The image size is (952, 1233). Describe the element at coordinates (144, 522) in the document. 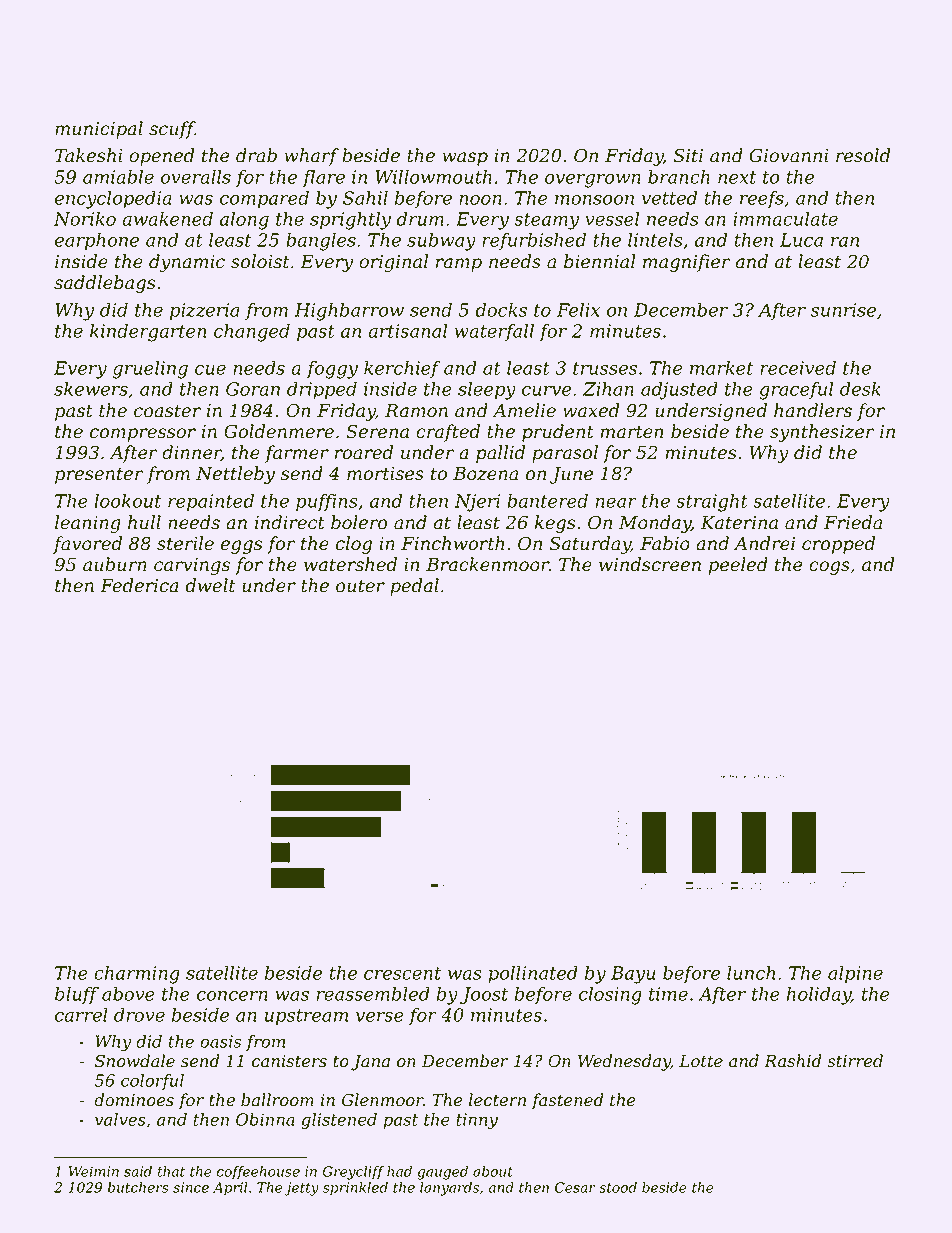

I see `hull` at that location.
